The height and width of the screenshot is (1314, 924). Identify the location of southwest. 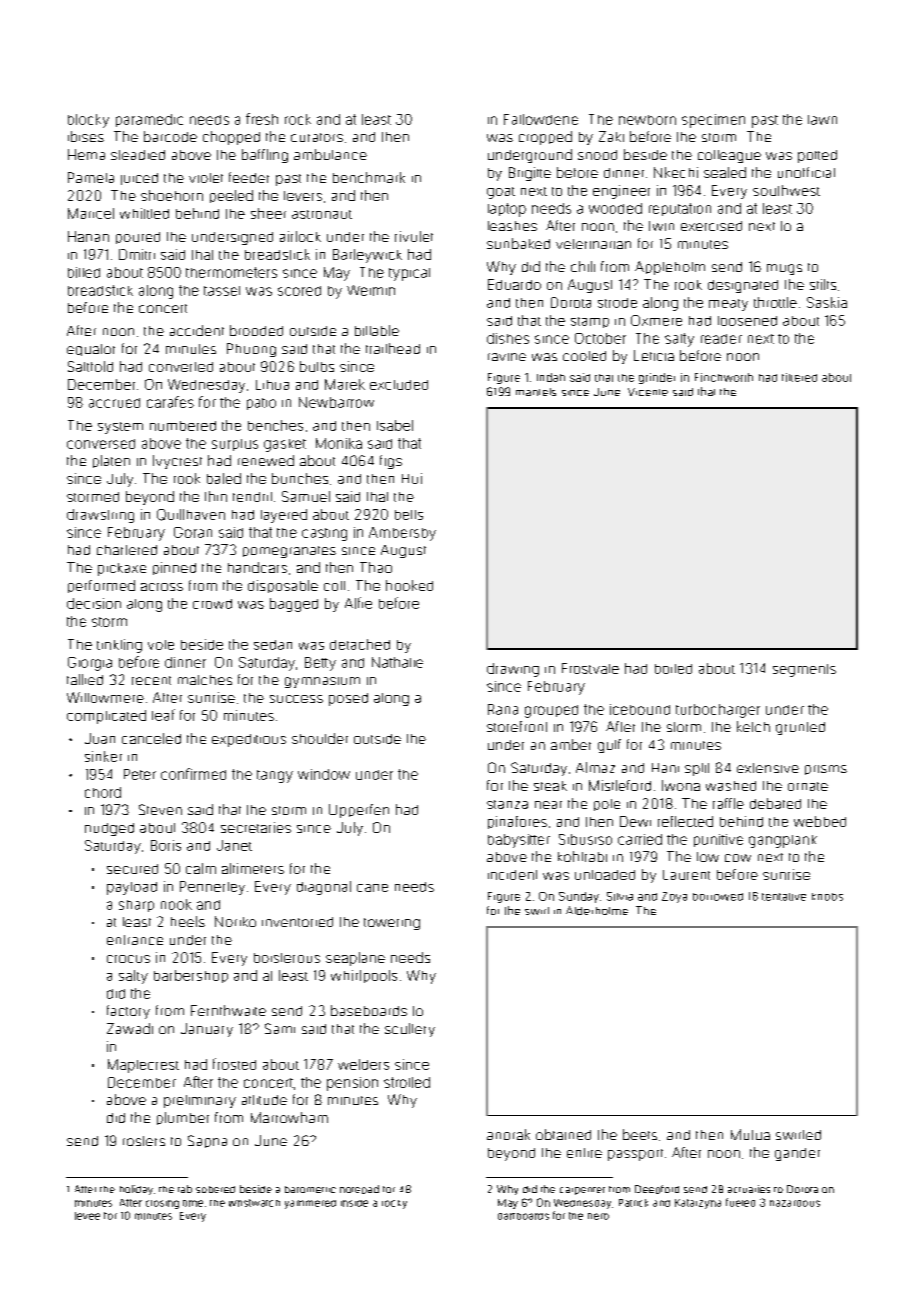
(786, 190).
